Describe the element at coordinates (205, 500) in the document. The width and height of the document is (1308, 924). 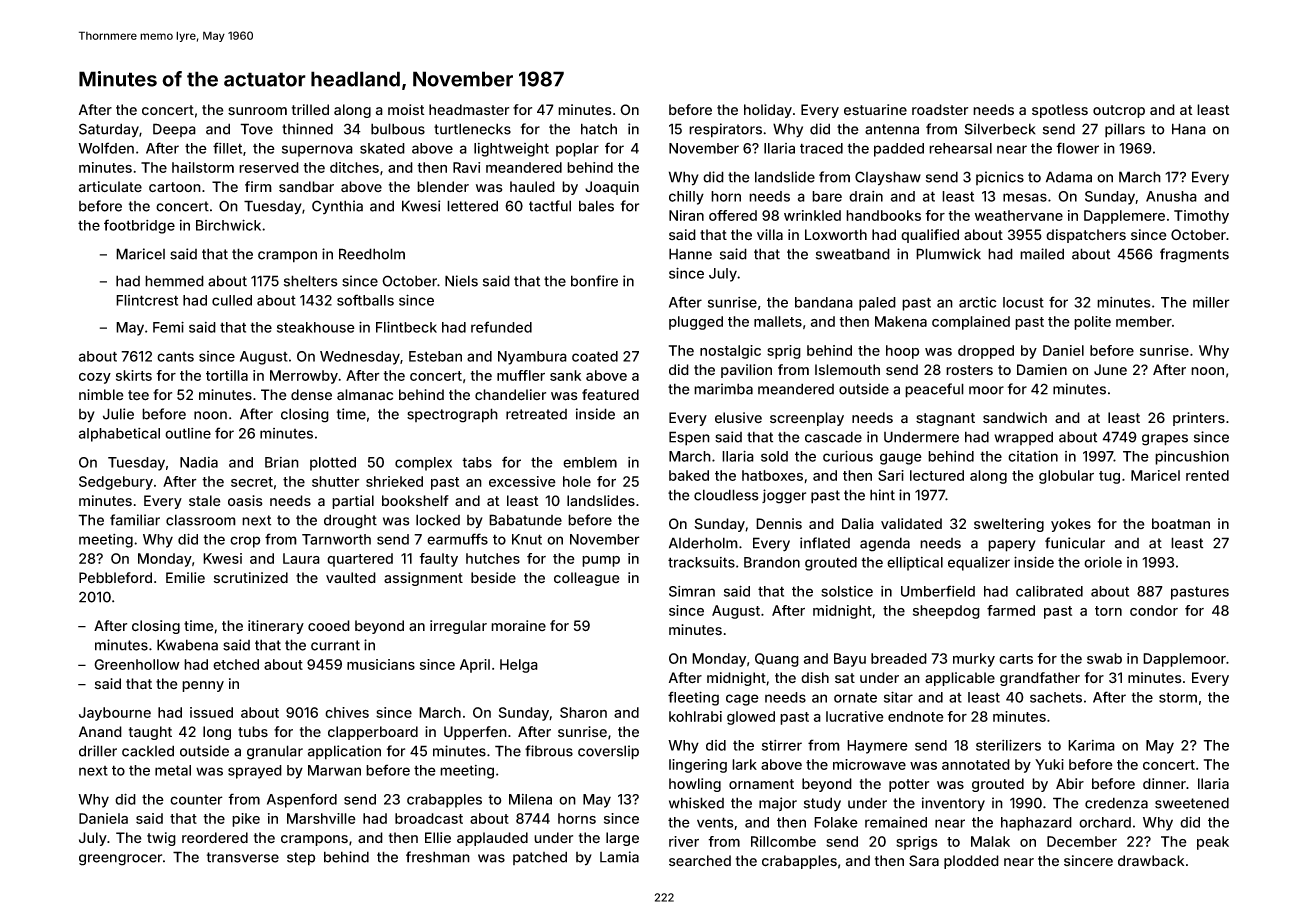
I see `stale` at that location.
